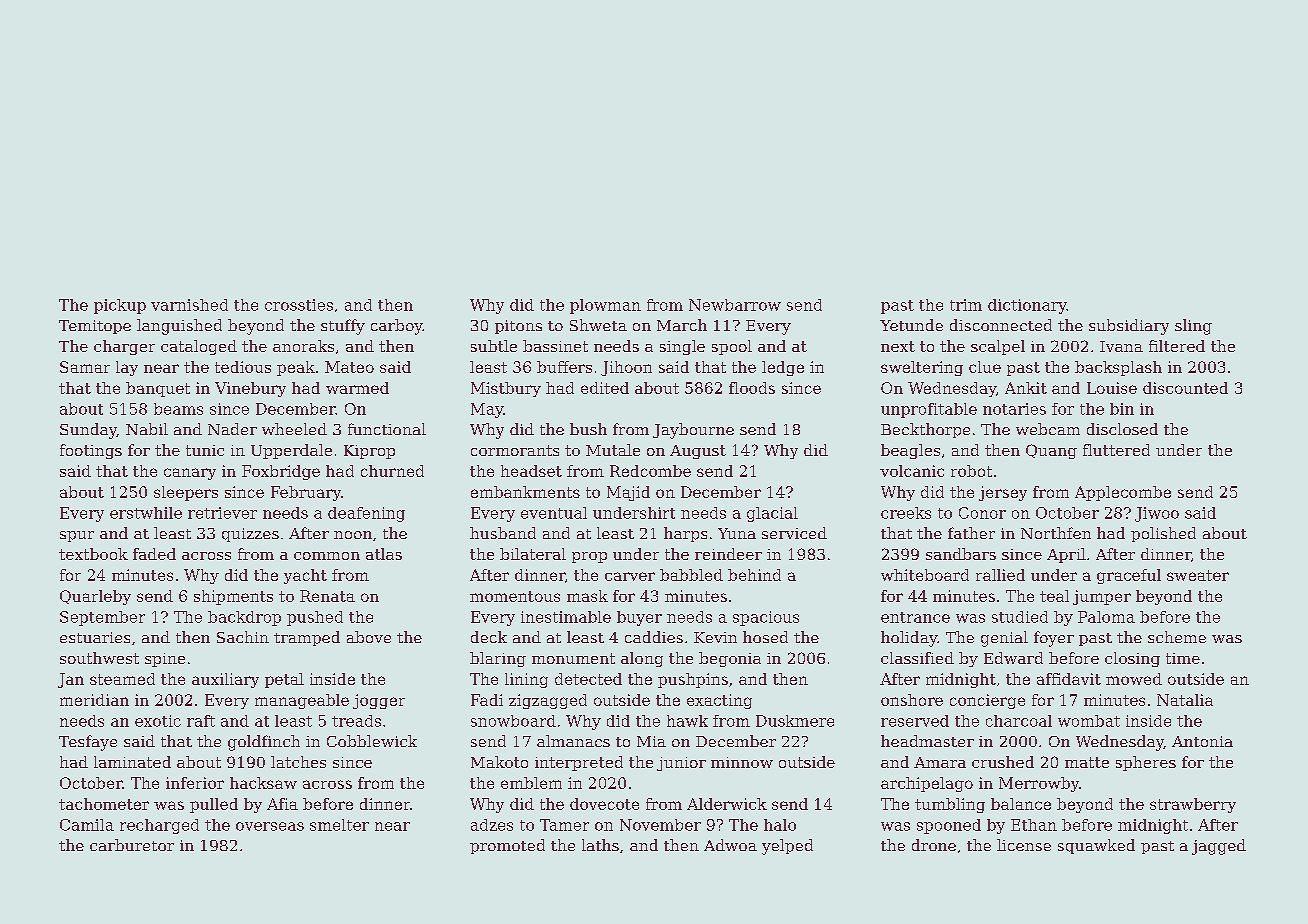 The width and height of the screenshot is (1308, 924). I want to click on begonia, so click(730, 659).
